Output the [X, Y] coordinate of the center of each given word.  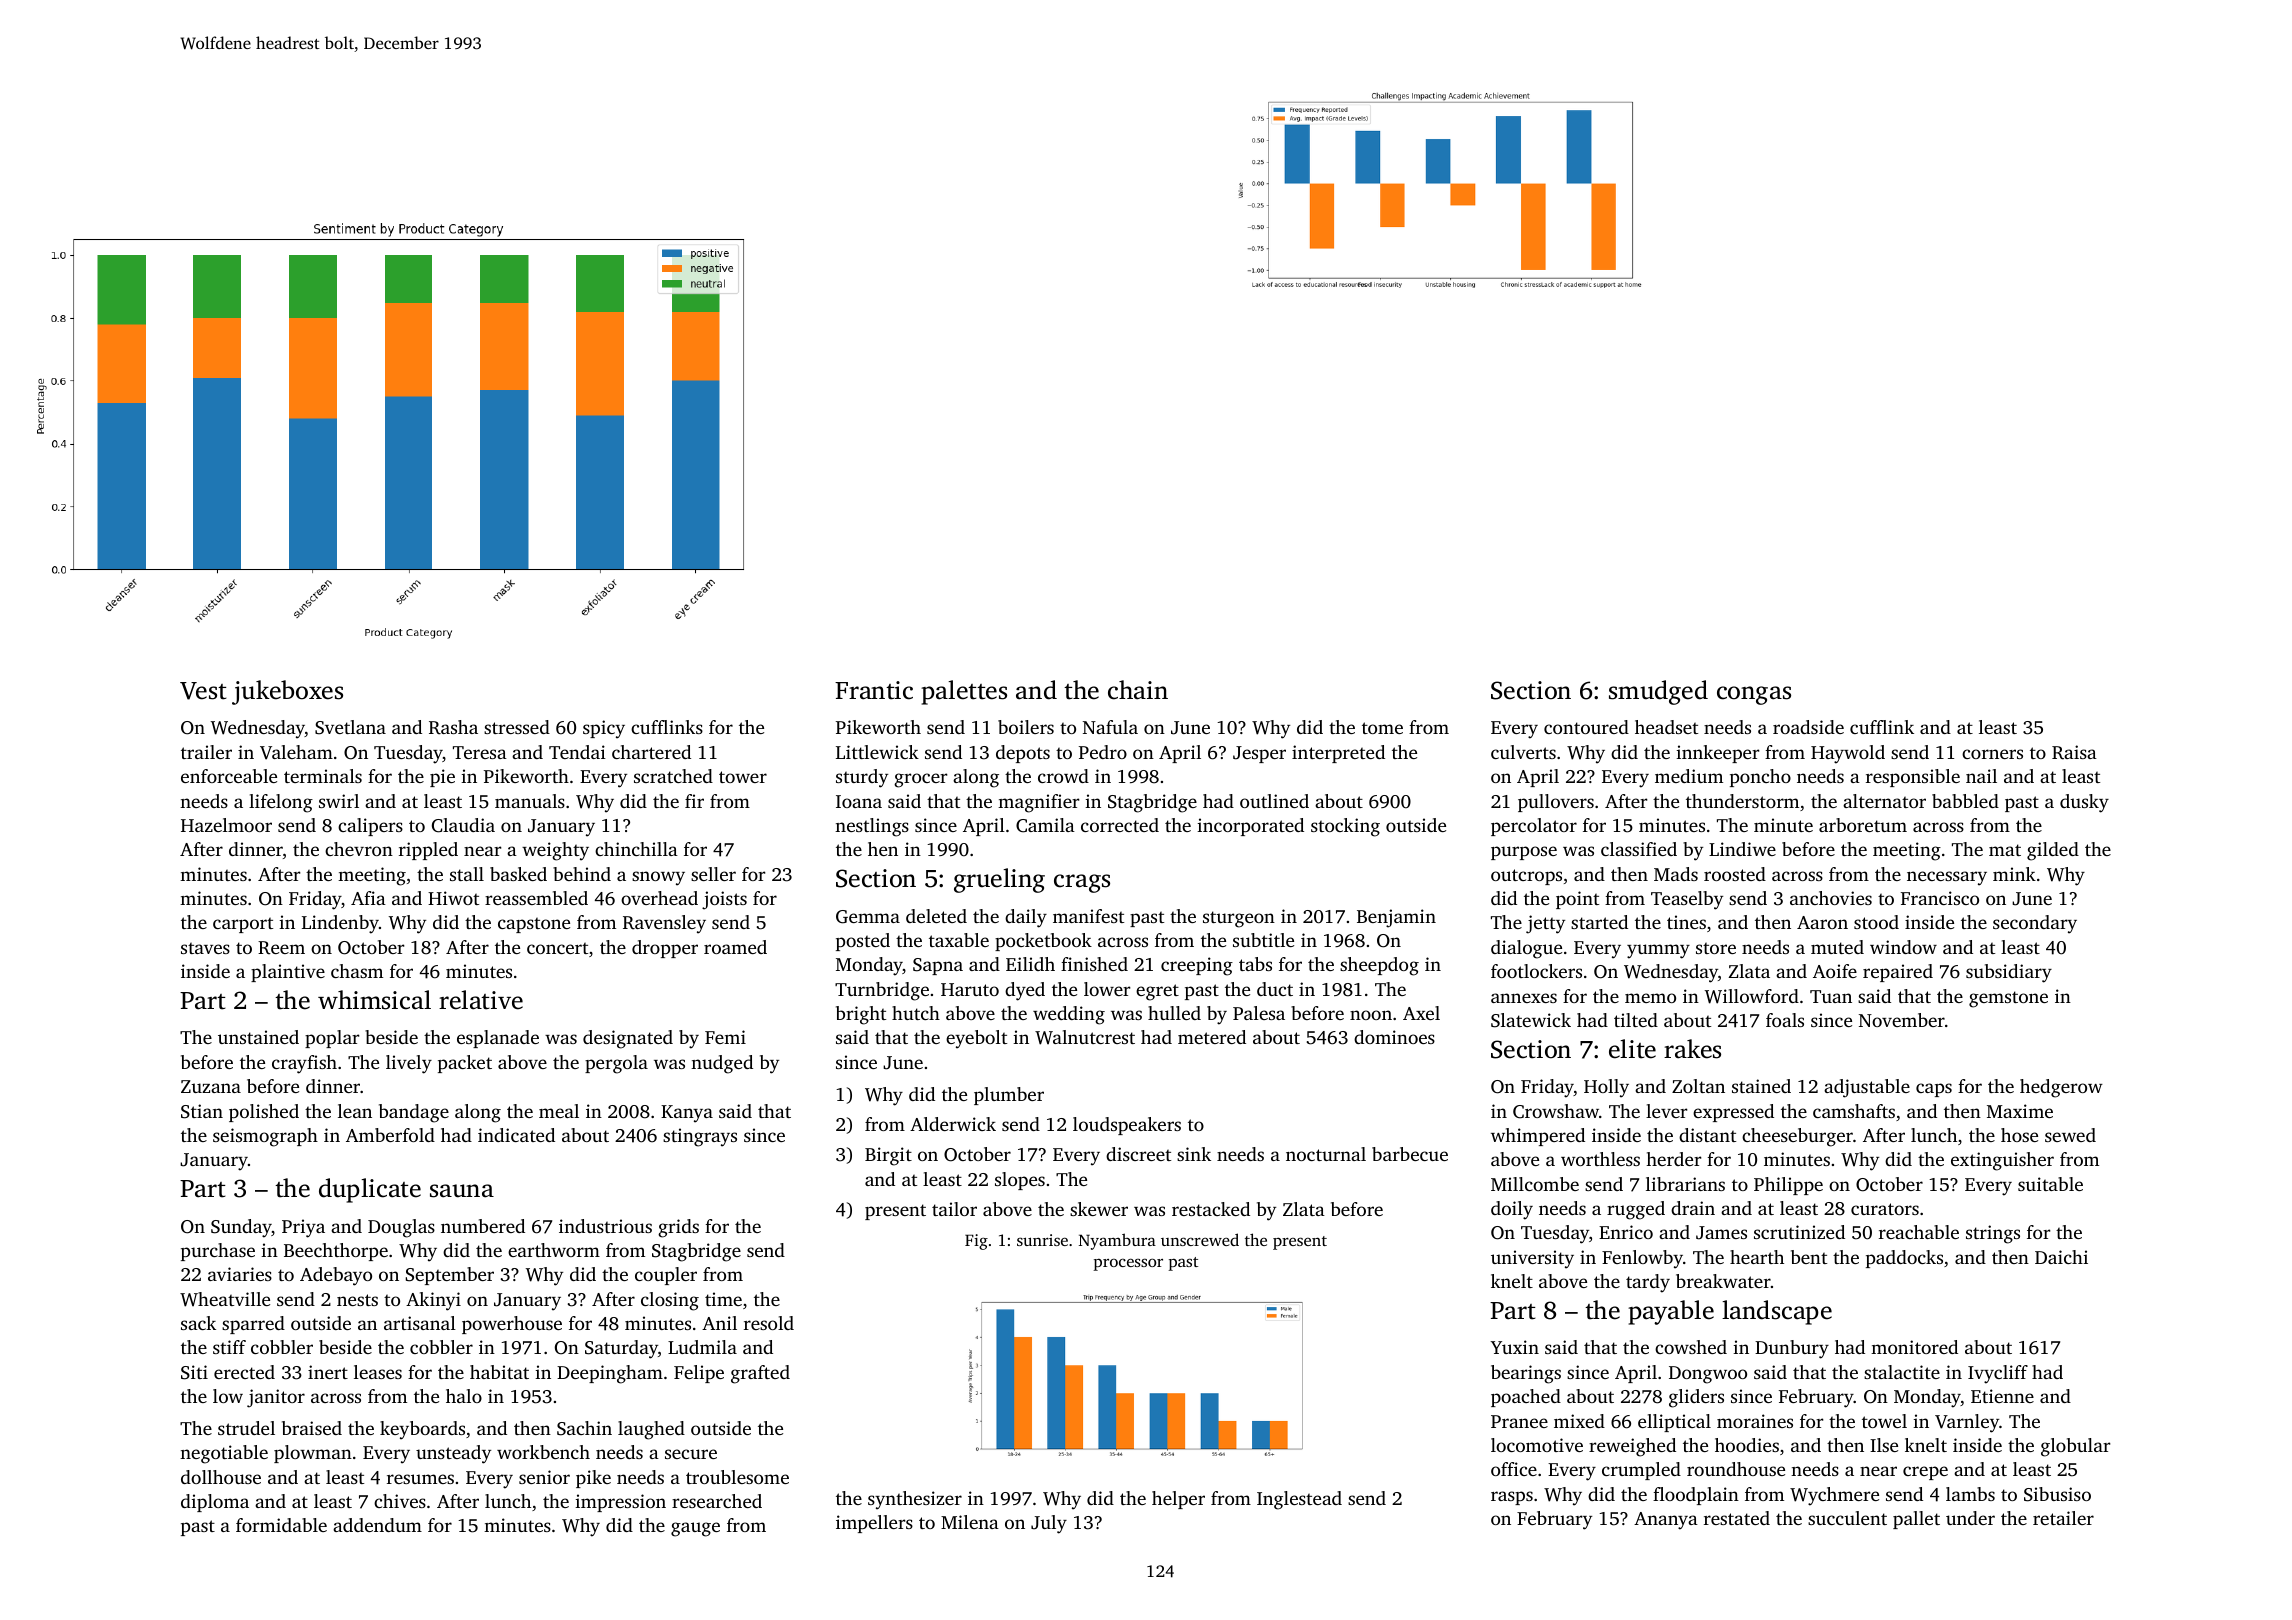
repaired [1898, 973]
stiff [229, 1347]
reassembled [536, 898]
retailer [2063, 1518]
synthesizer [915, 1500]
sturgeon [1239, 919]
